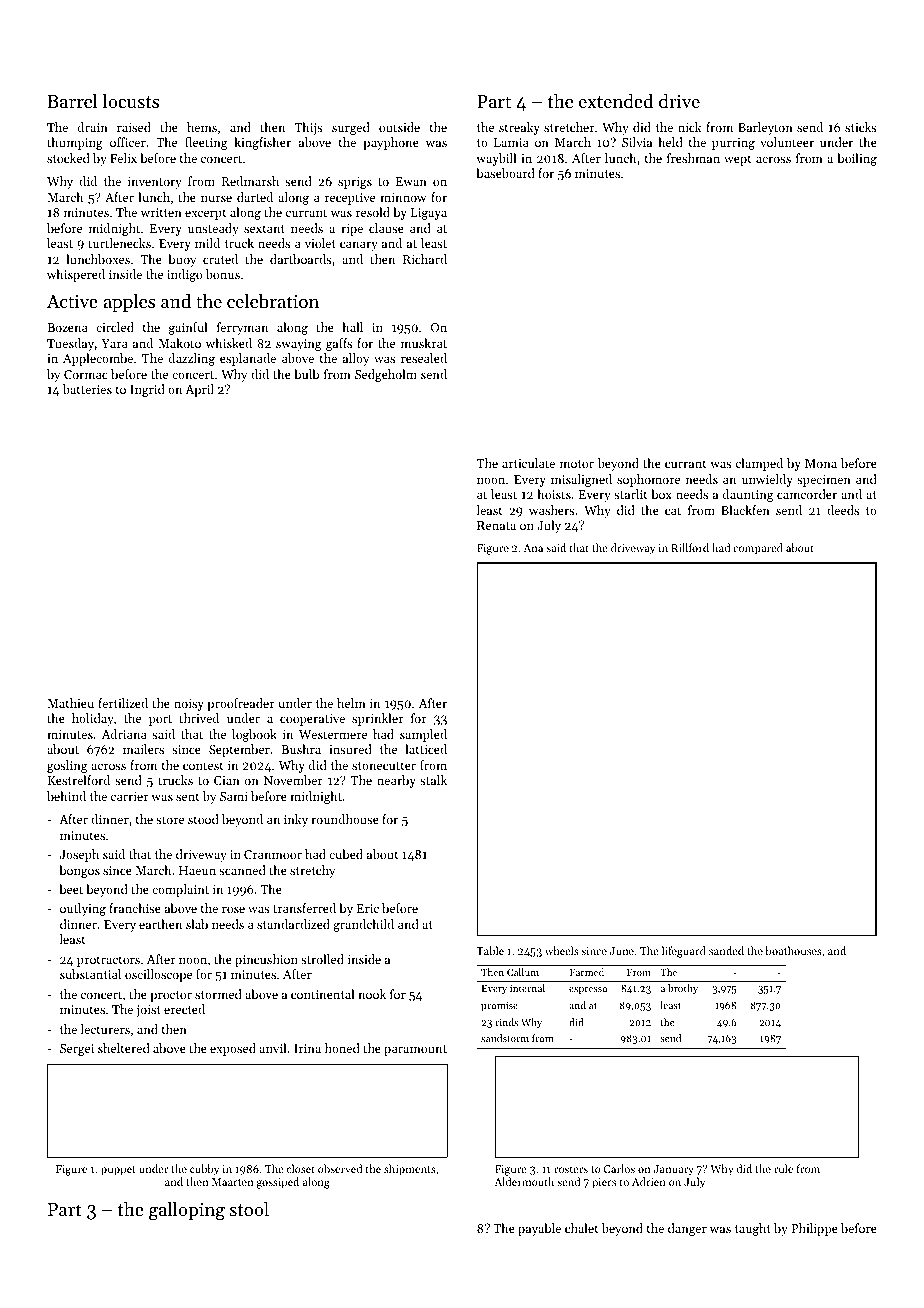 Image resolution: width=924 pixels, height=1308 pixels. What do you see at coordinates (758, 549) in the document?
I see `compared` at bounding box center [758, 549].
